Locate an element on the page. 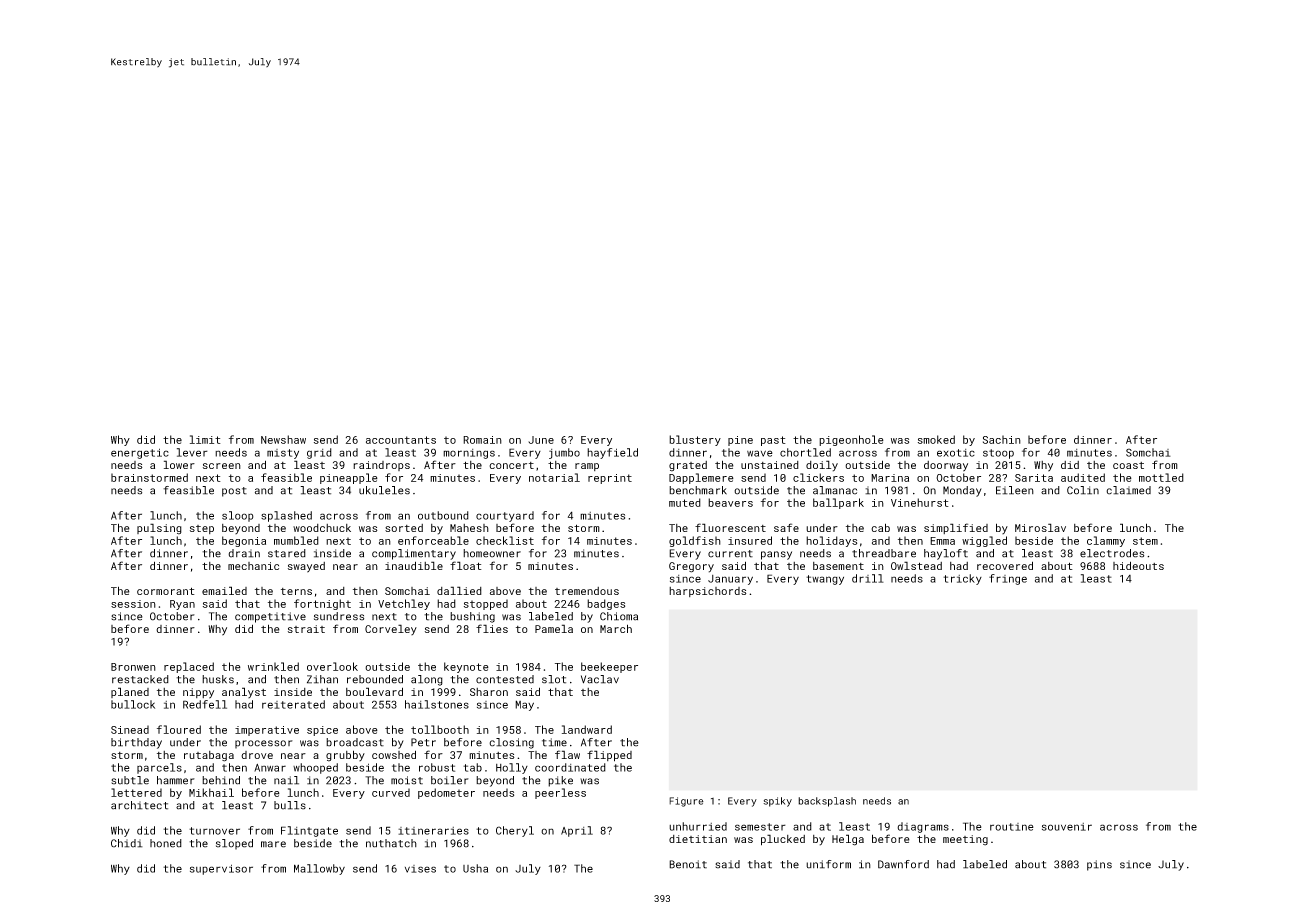 The height and width of the image is (924, 1308). Sachin is located at coordinates (1002, 439).
